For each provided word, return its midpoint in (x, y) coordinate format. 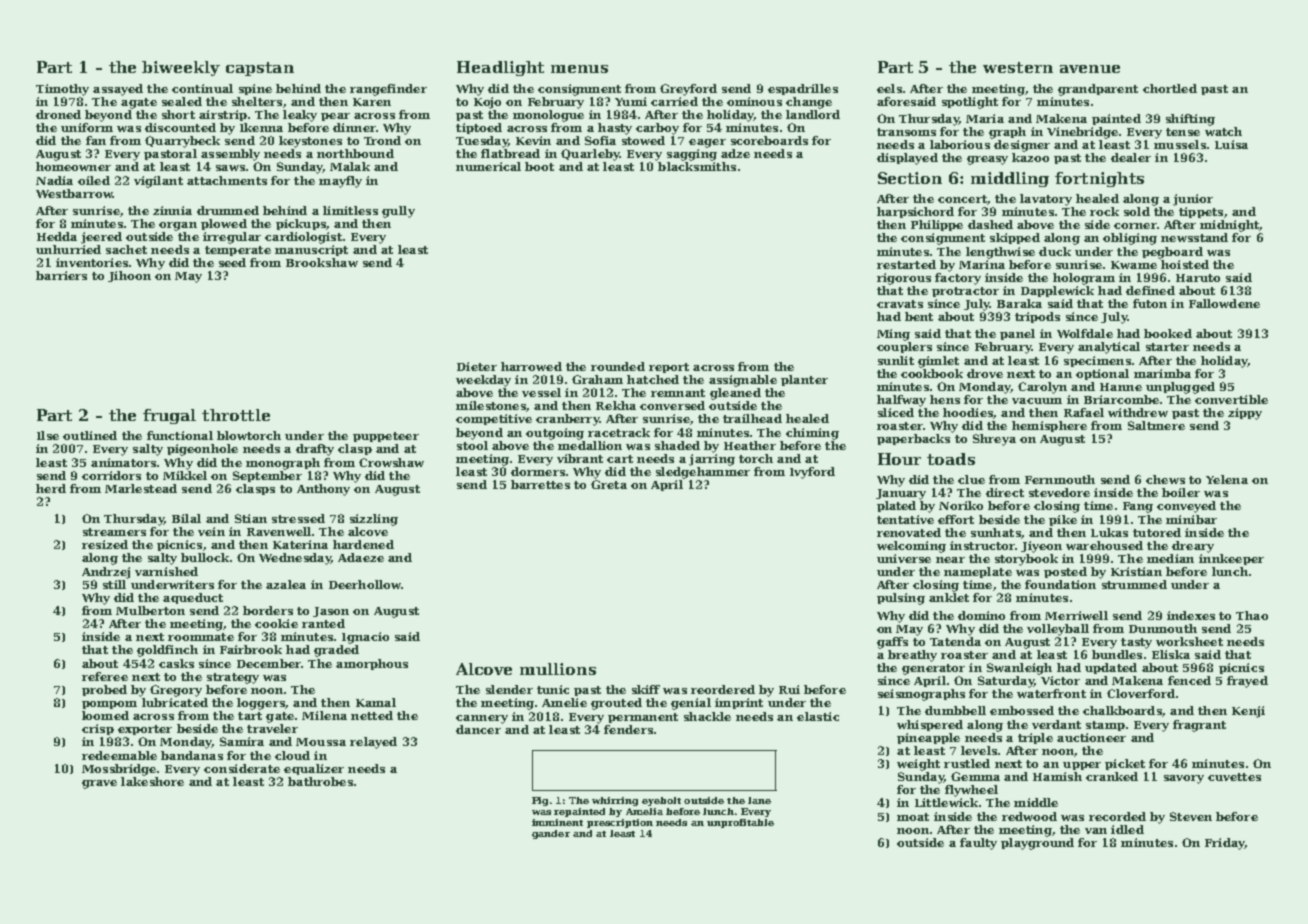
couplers (904, 347)
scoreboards (769, 140)
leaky (300, 116)
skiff (646, 689)
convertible (1231, 399)
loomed (105, 715)
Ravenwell (279, 531)
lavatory (1046, 200)
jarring (712, 460)
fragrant (1199, 726)
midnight (1229, 226)
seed (232, 262)
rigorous (904, 279)
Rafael (1084, 412)
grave (99, 784)
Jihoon (129, 276)
